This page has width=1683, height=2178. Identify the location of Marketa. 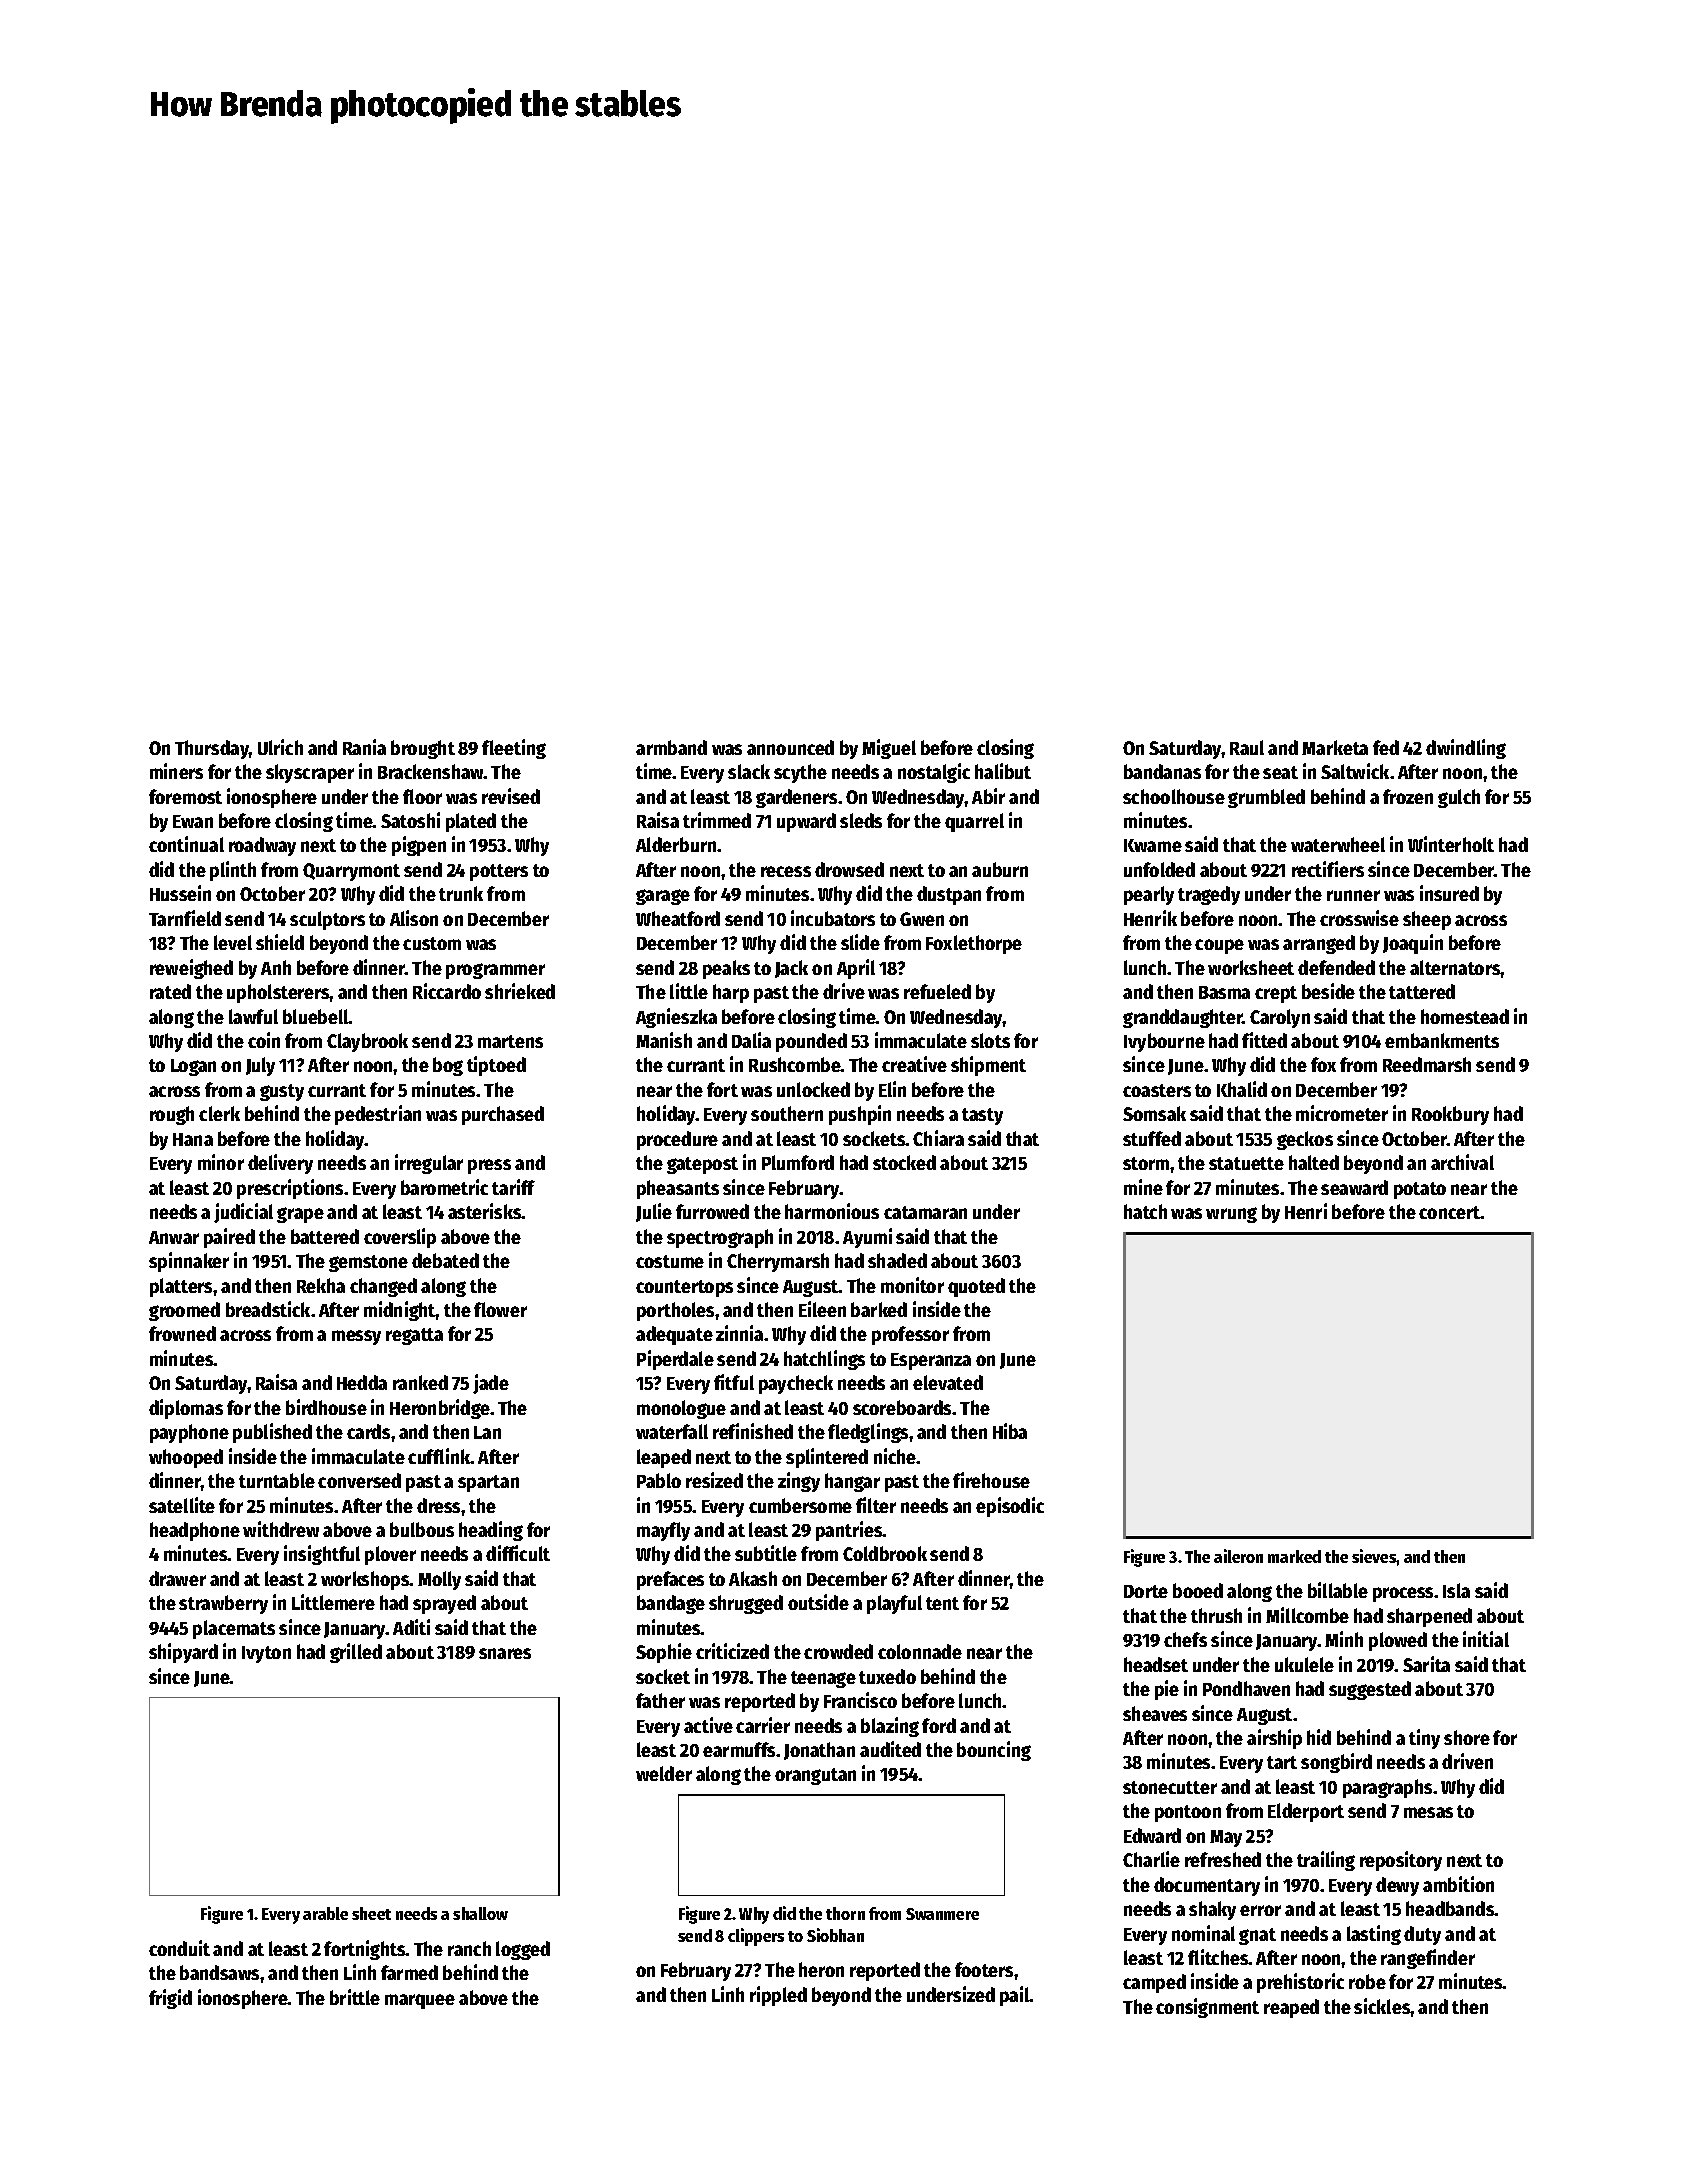
(1335, 747).
